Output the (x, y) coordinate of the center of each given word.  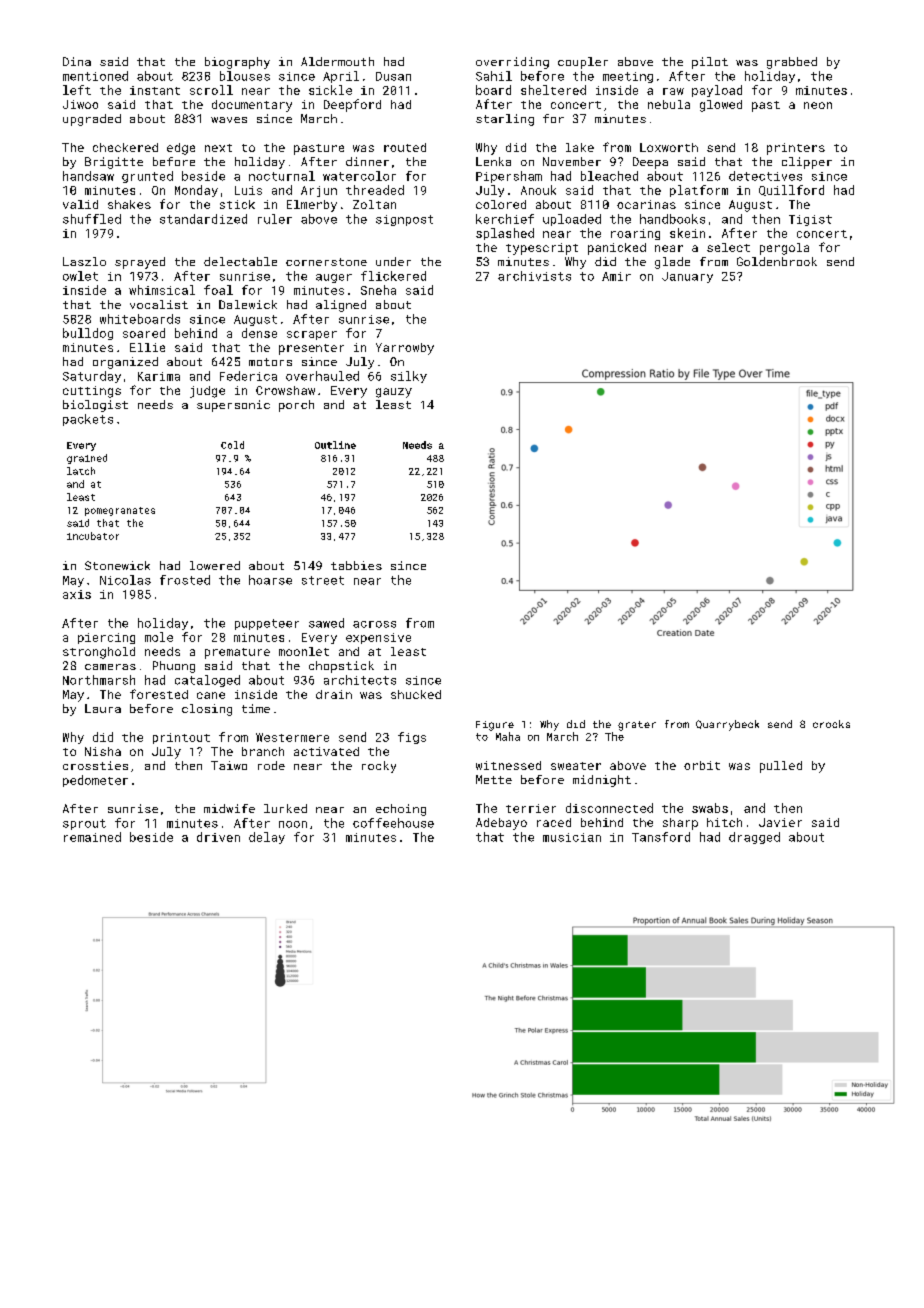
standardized (203, 219)
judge (207, 392)
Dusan (393, 76)
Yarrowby (405, 349)
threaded (375, 190)
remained (92, 837)
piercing (106, 638)
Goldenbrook (777, 261)
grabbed (792, 63)
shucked (416, 694)
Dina (77, 61)
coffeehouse (393, 823)
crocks (831, 724)
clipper (807, 163)
